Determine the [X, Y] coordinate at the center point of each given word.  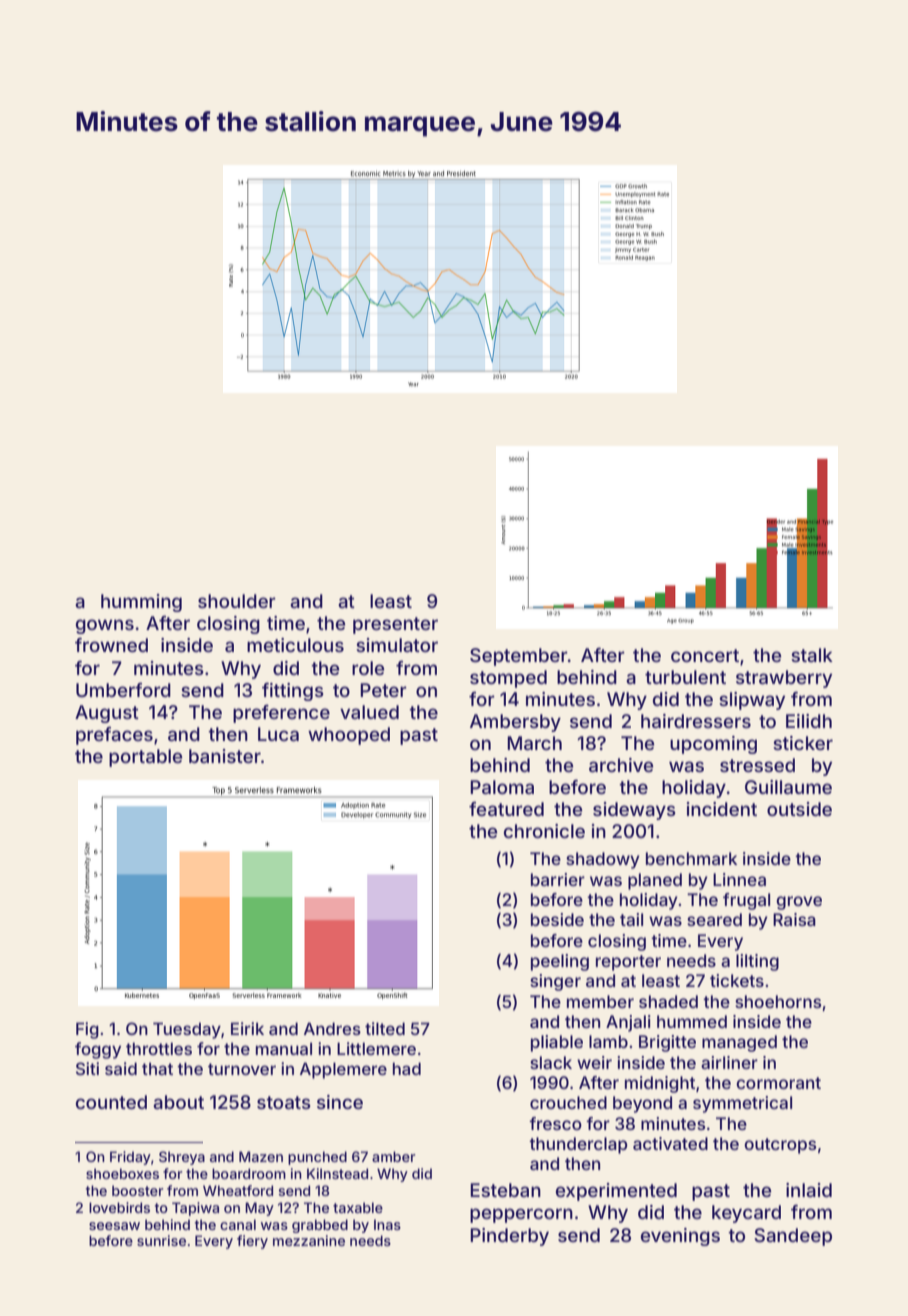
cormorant [778, 1083]
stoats [284, 1102]
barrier [558, 879]
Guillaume [788, 787]
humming [141, 603]
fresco [555, 1123]
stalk [812, 655]
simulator [397, 645]
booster [138, 1190]
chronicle [544, 831]
